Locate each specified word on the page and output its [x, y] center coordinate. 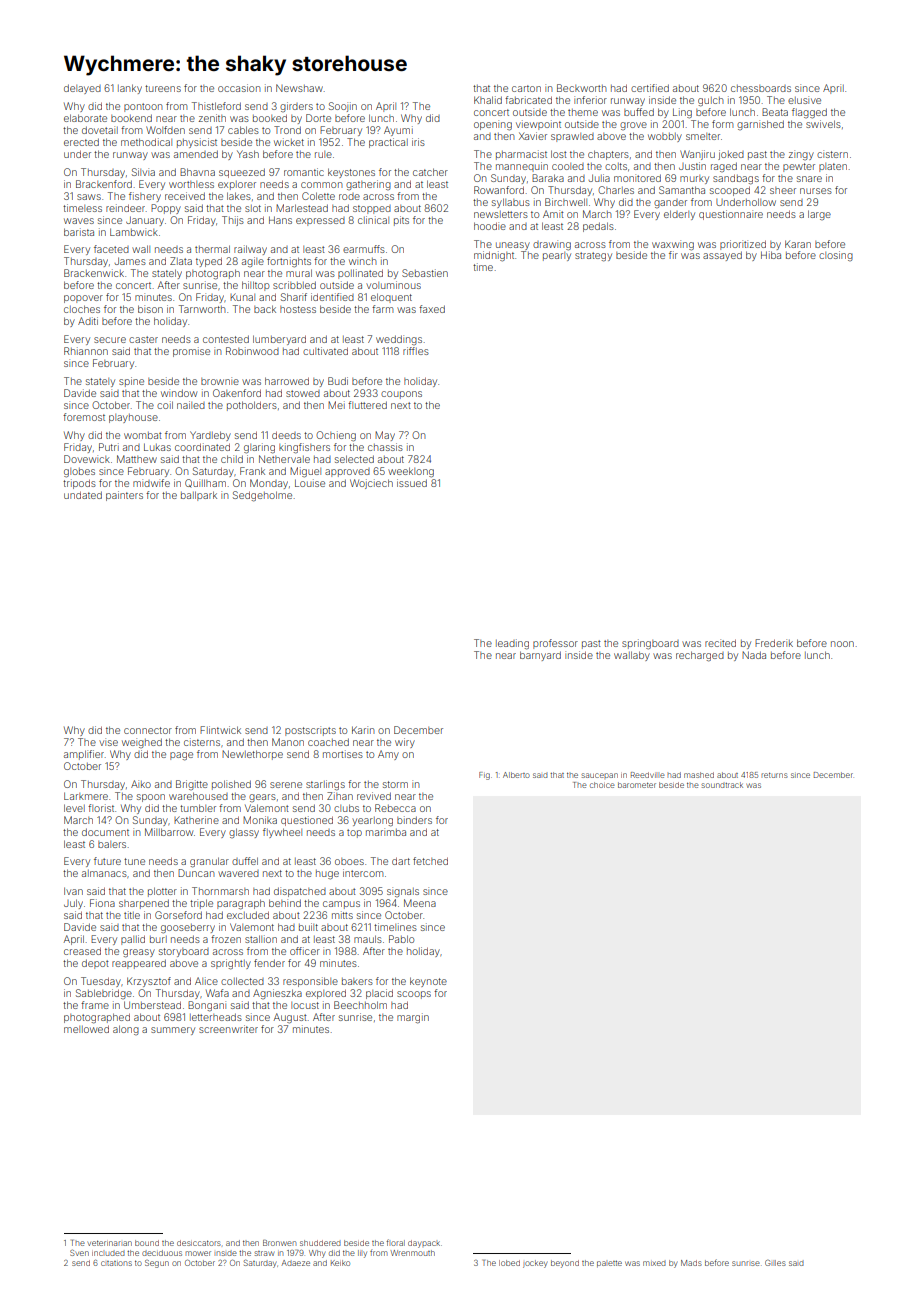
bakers [357, 981]
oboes [349, 861]
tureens [163, 88]
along [126, 1030]
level [74, 808]
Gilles [775, 1263]
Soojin [343, 107]
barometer [637, 785]
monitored [637, 178]
